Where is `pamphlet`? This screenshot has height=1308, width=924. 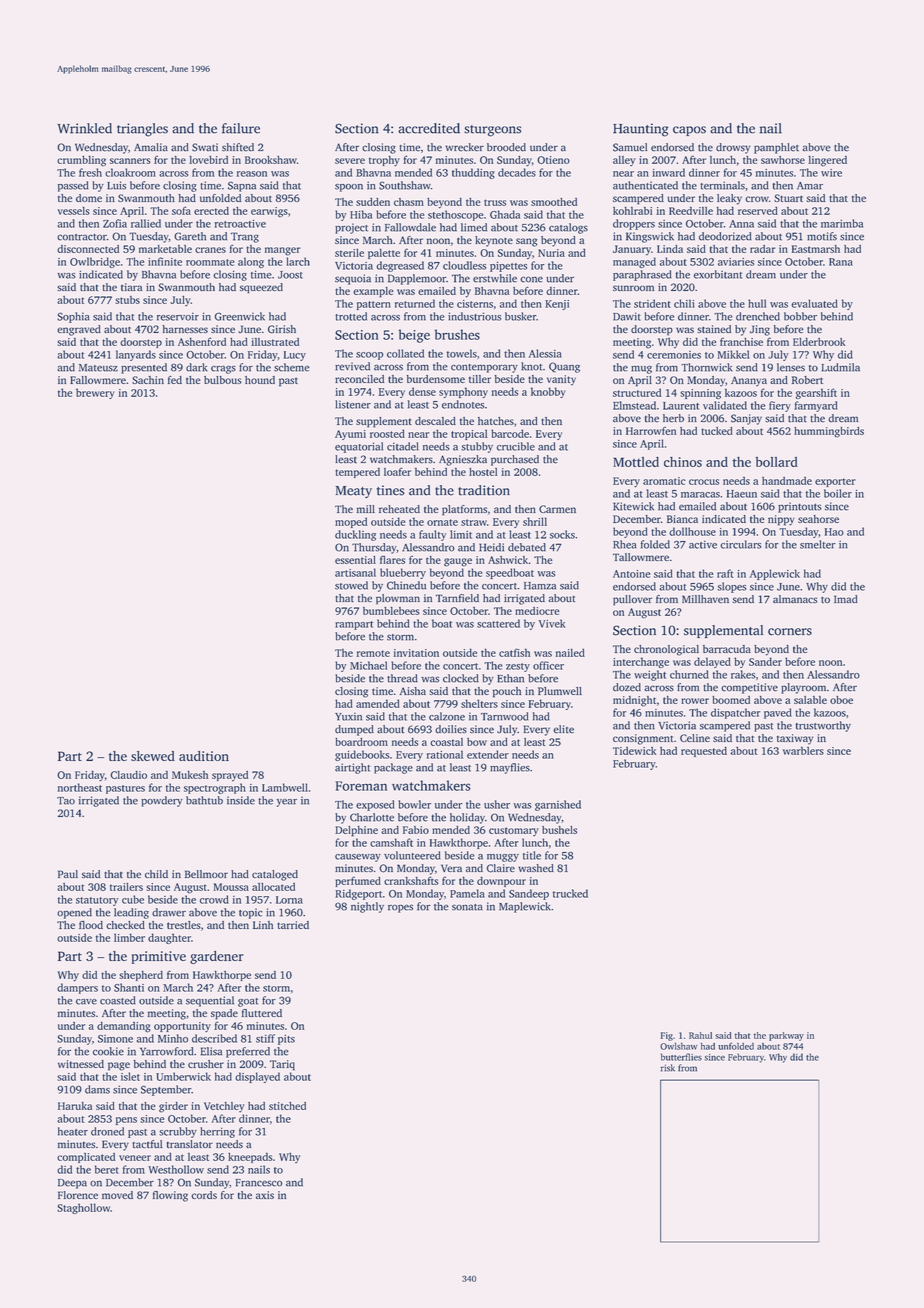
pamphlet is located at coordinates (776, 148).
